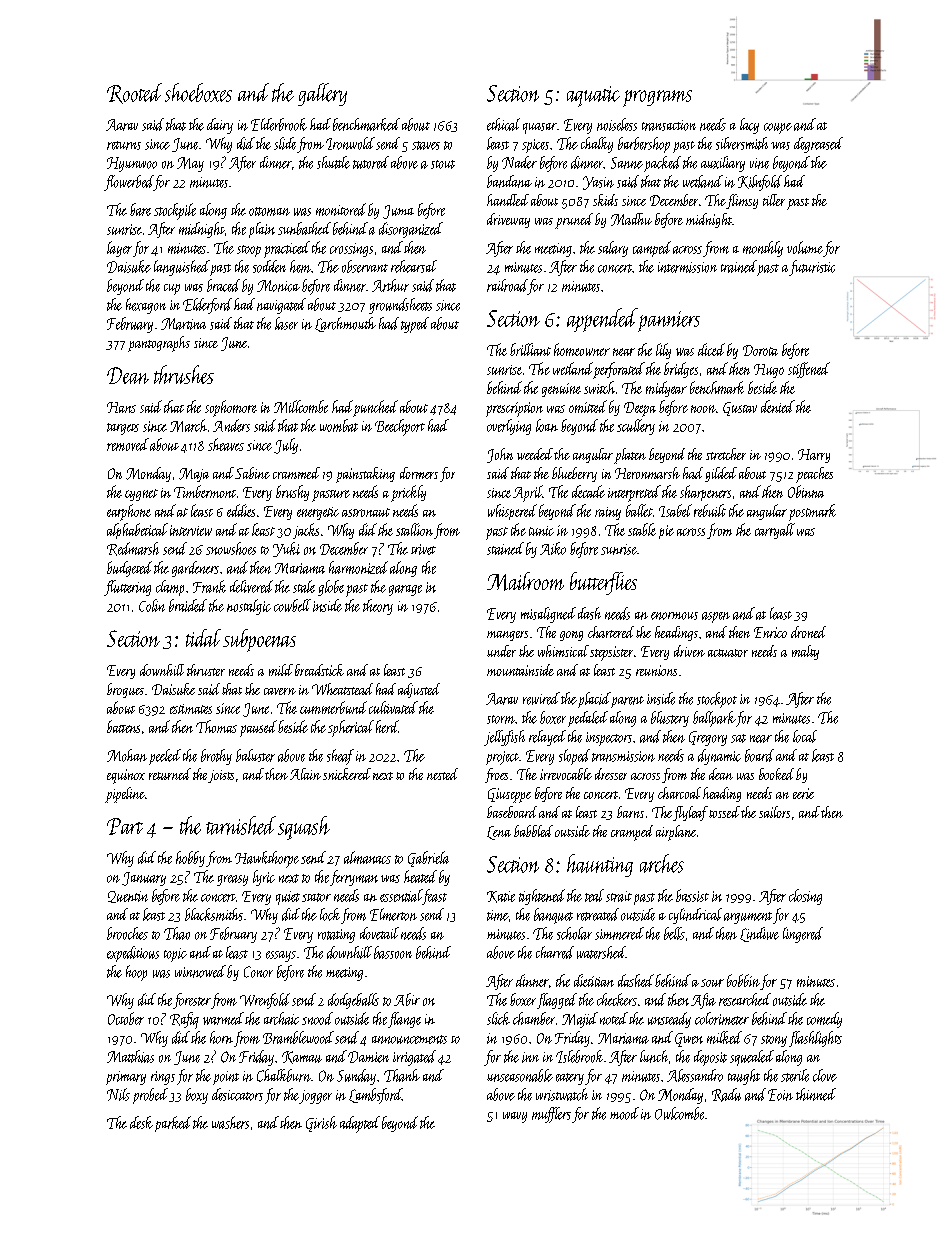 Image resolution: width=952 pixels, height=1233 pixels. Describe the element at coordinates (674, 616) in the page. I see `enormous` at that location.
